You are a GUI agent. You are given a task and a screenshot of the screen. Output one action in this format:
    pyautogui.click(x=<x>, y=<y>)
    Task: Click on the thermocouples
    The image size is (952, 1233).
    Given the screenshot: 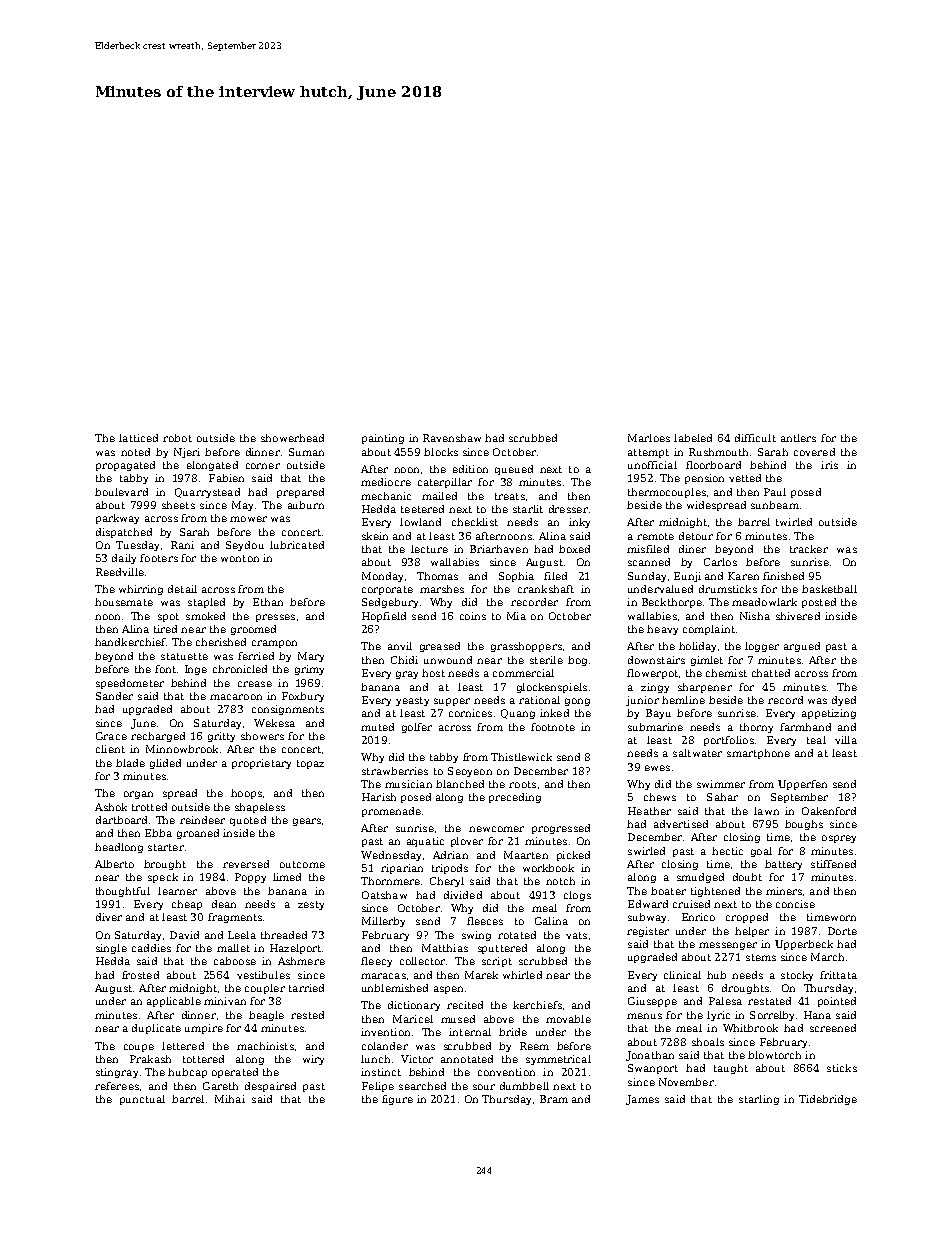 What is the action you would take?
    pyautogui.click(x=667, y=493)
